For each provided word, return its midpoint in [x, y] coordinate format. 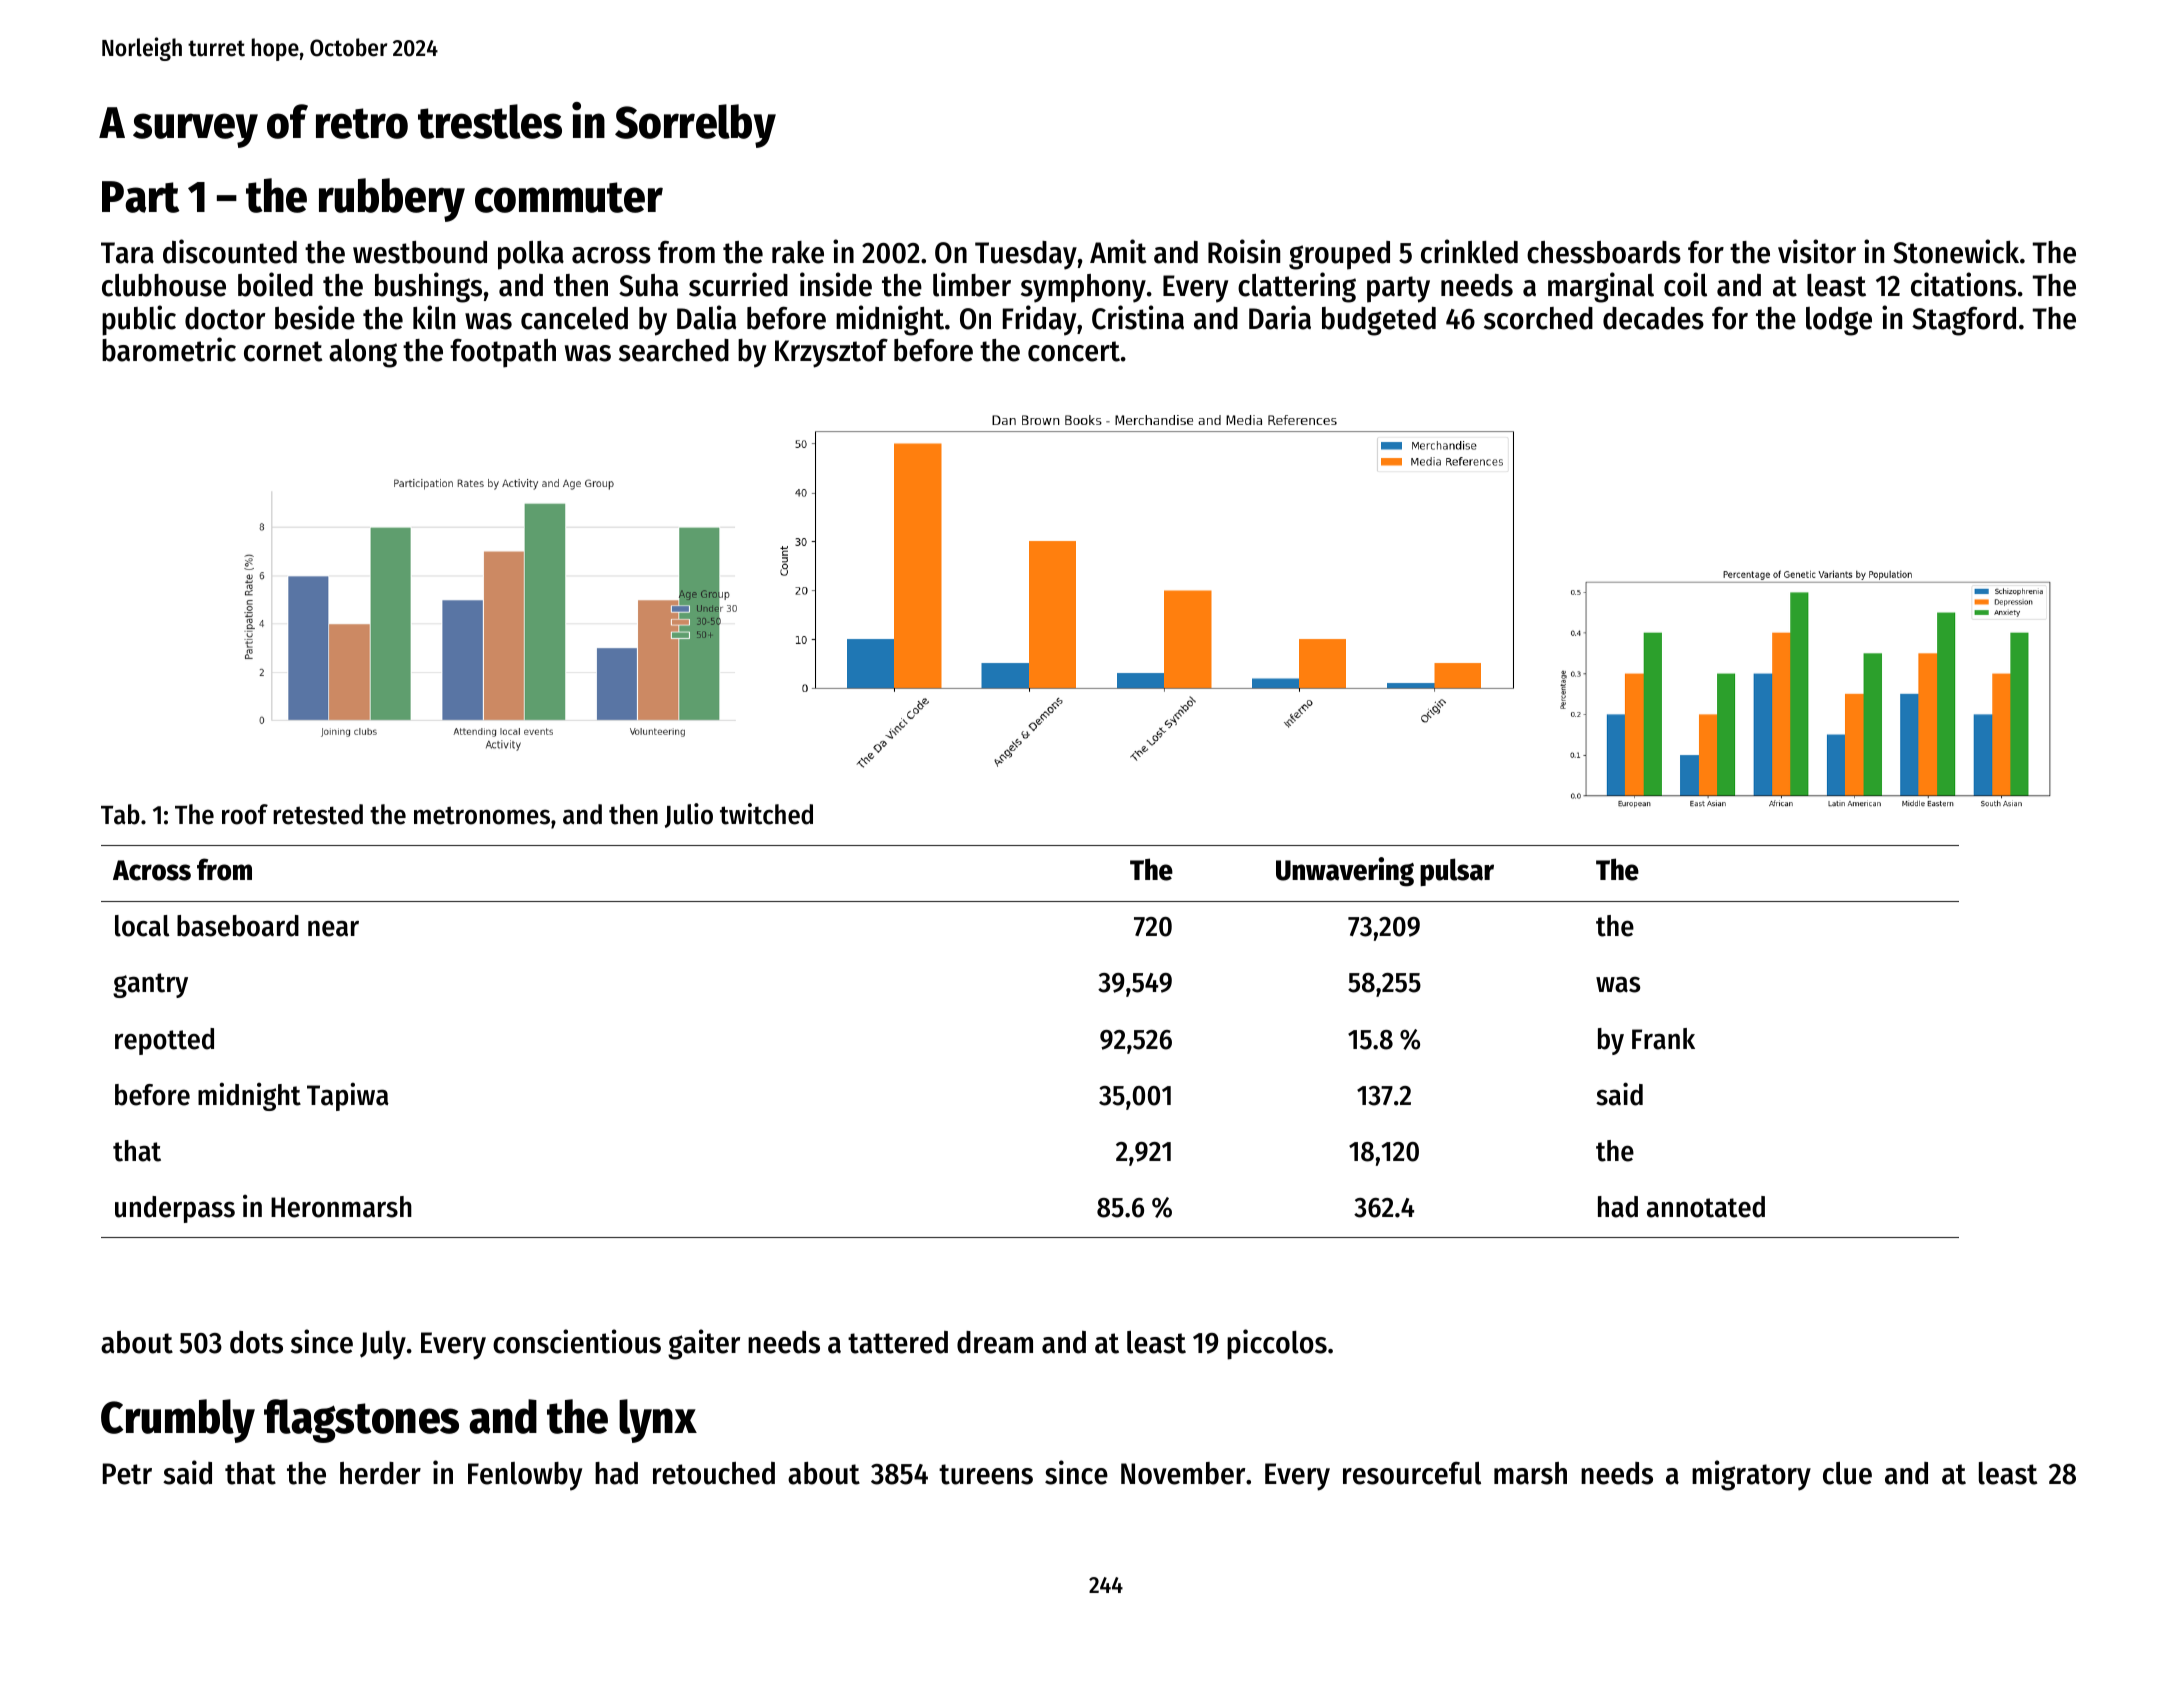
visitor [1817, 251]
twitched [766, 814]
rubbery [392, 200]
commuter [569, 197]
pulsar [1457, 872]
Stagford [1964, 321]
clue [1847, 1473]
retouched [714, 1473]
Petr [127, 1474]
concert [1074, 351]
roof [245, 814]
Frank [1663, 1039]
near [333, 928]
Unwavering [1345, 872]
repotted [164, 1041]
